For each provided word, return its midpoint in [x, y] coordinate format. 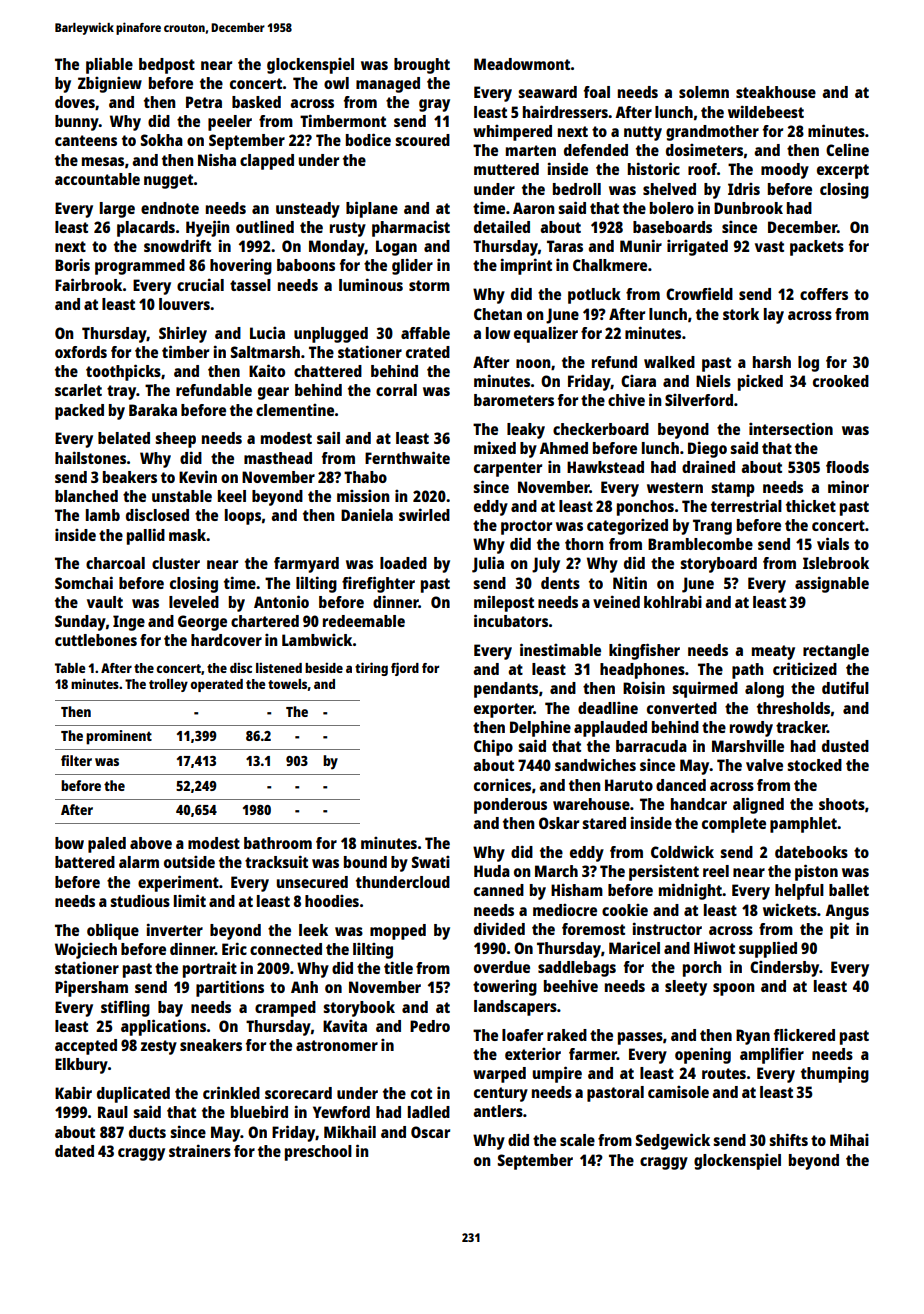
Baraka [153, 410]
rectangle [836, 652]
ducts [147, 1132]
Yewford [341, 1112]
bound [365, 862]
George [202, 623]
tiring [371, 669]
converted [682, 708]
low [498, 333]
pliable [109, 65]
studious [140, 900]
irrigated [697, 248]
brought [422, 66]
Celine [847, 149]
